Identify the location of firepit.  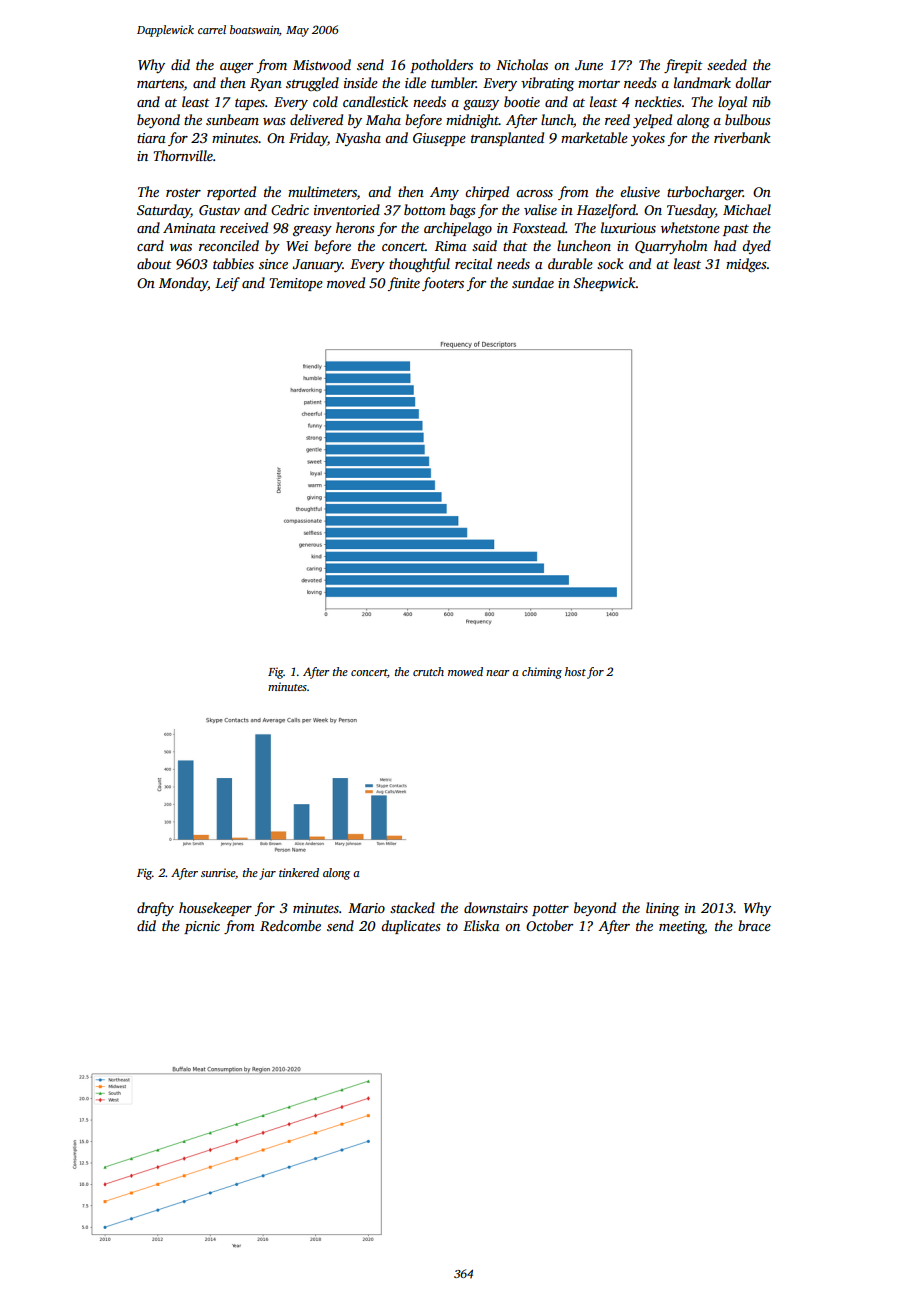
(683, 66).
